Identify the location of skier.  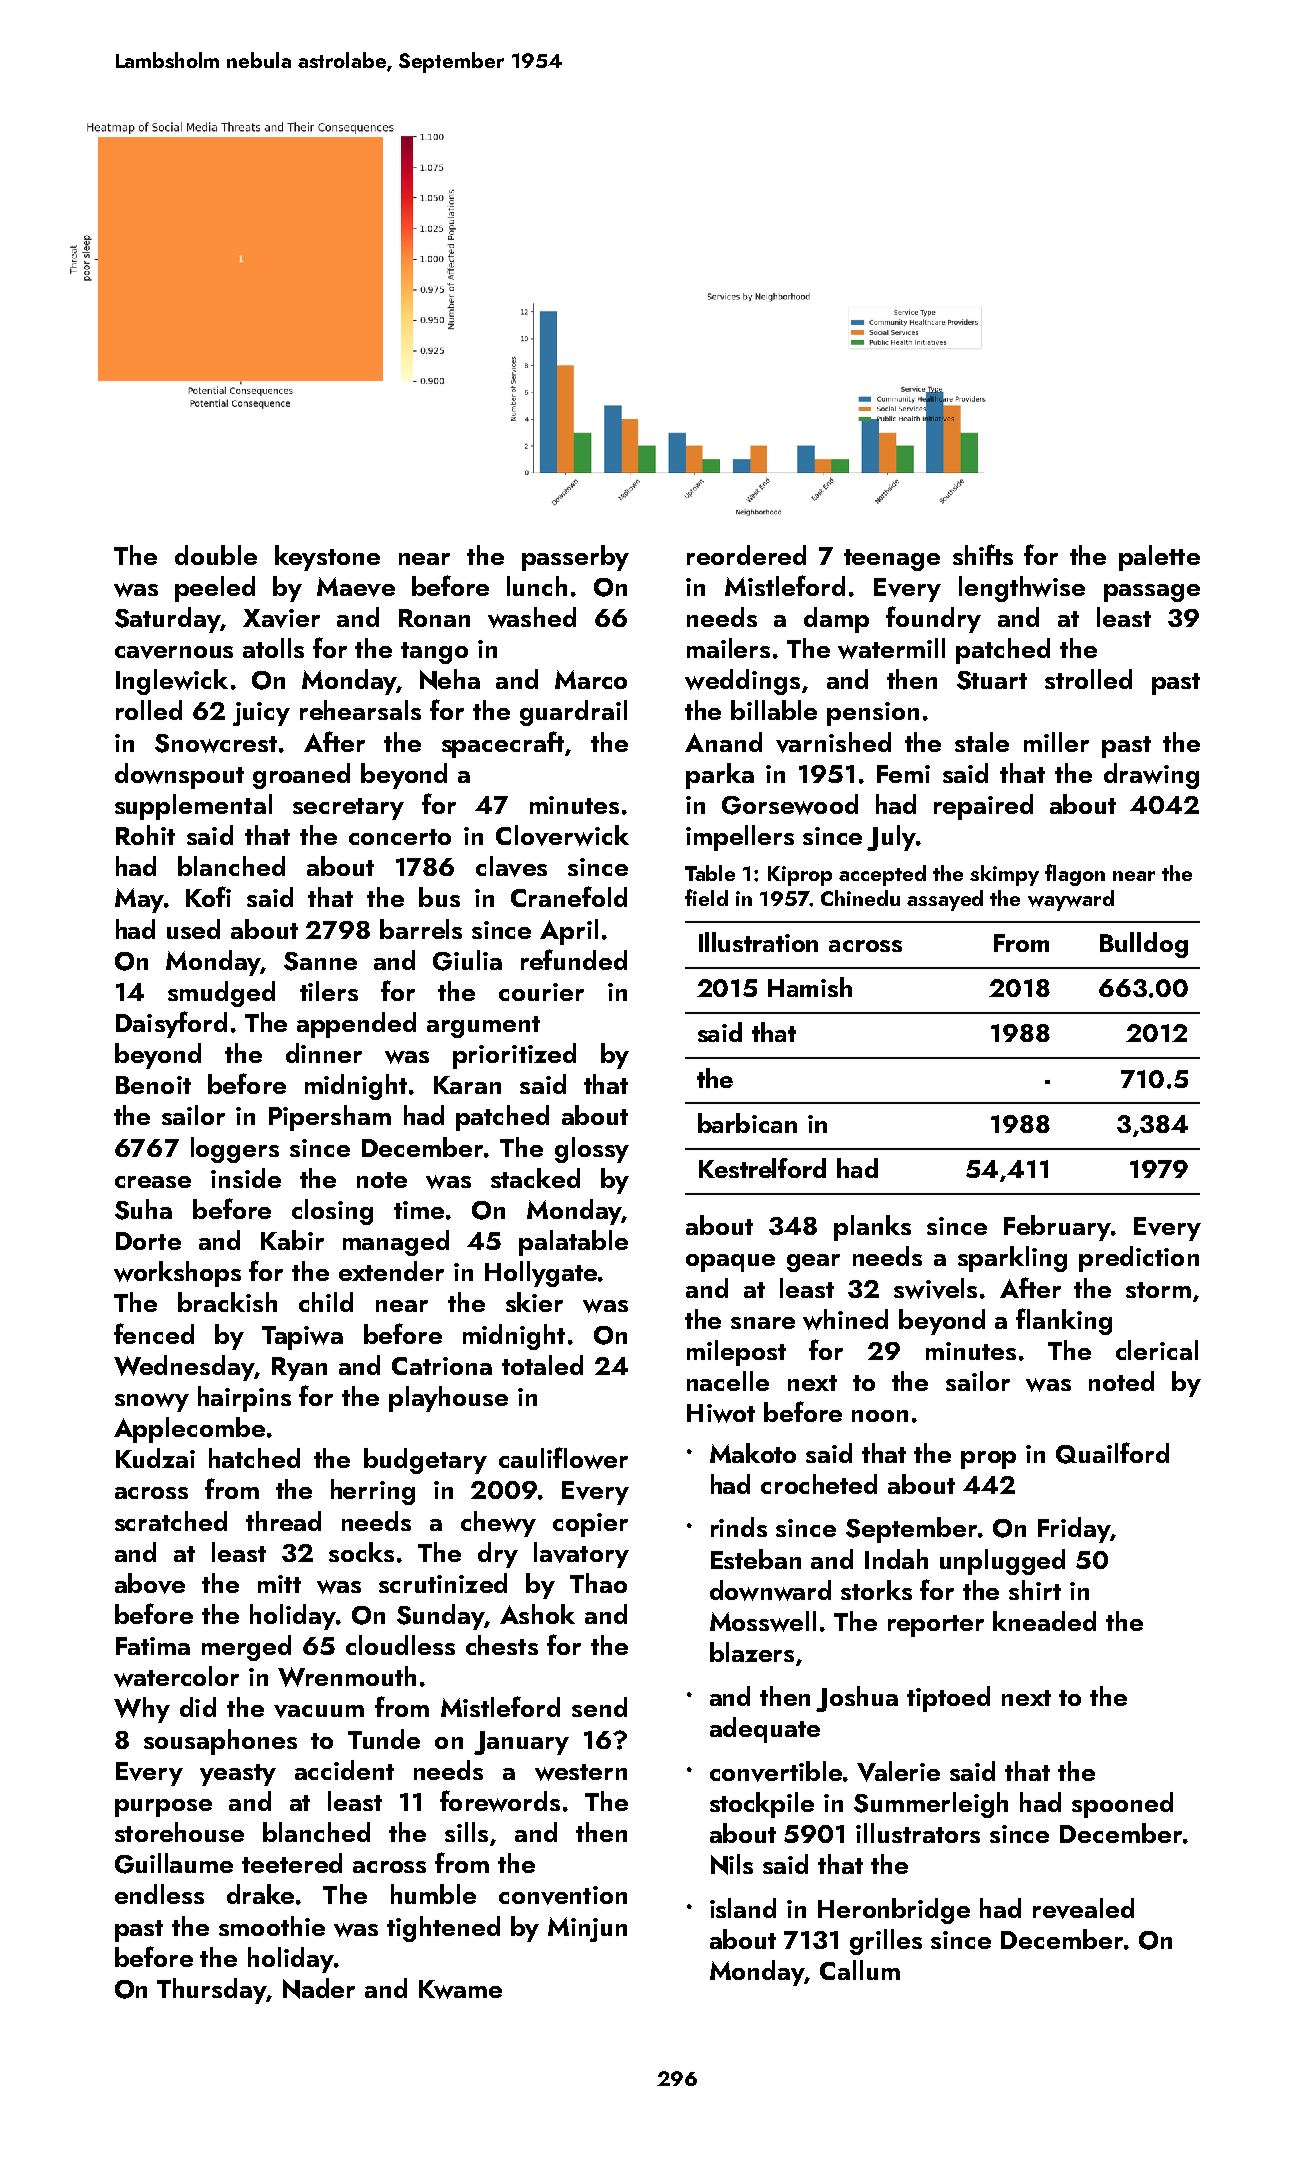
(534, 1302).
